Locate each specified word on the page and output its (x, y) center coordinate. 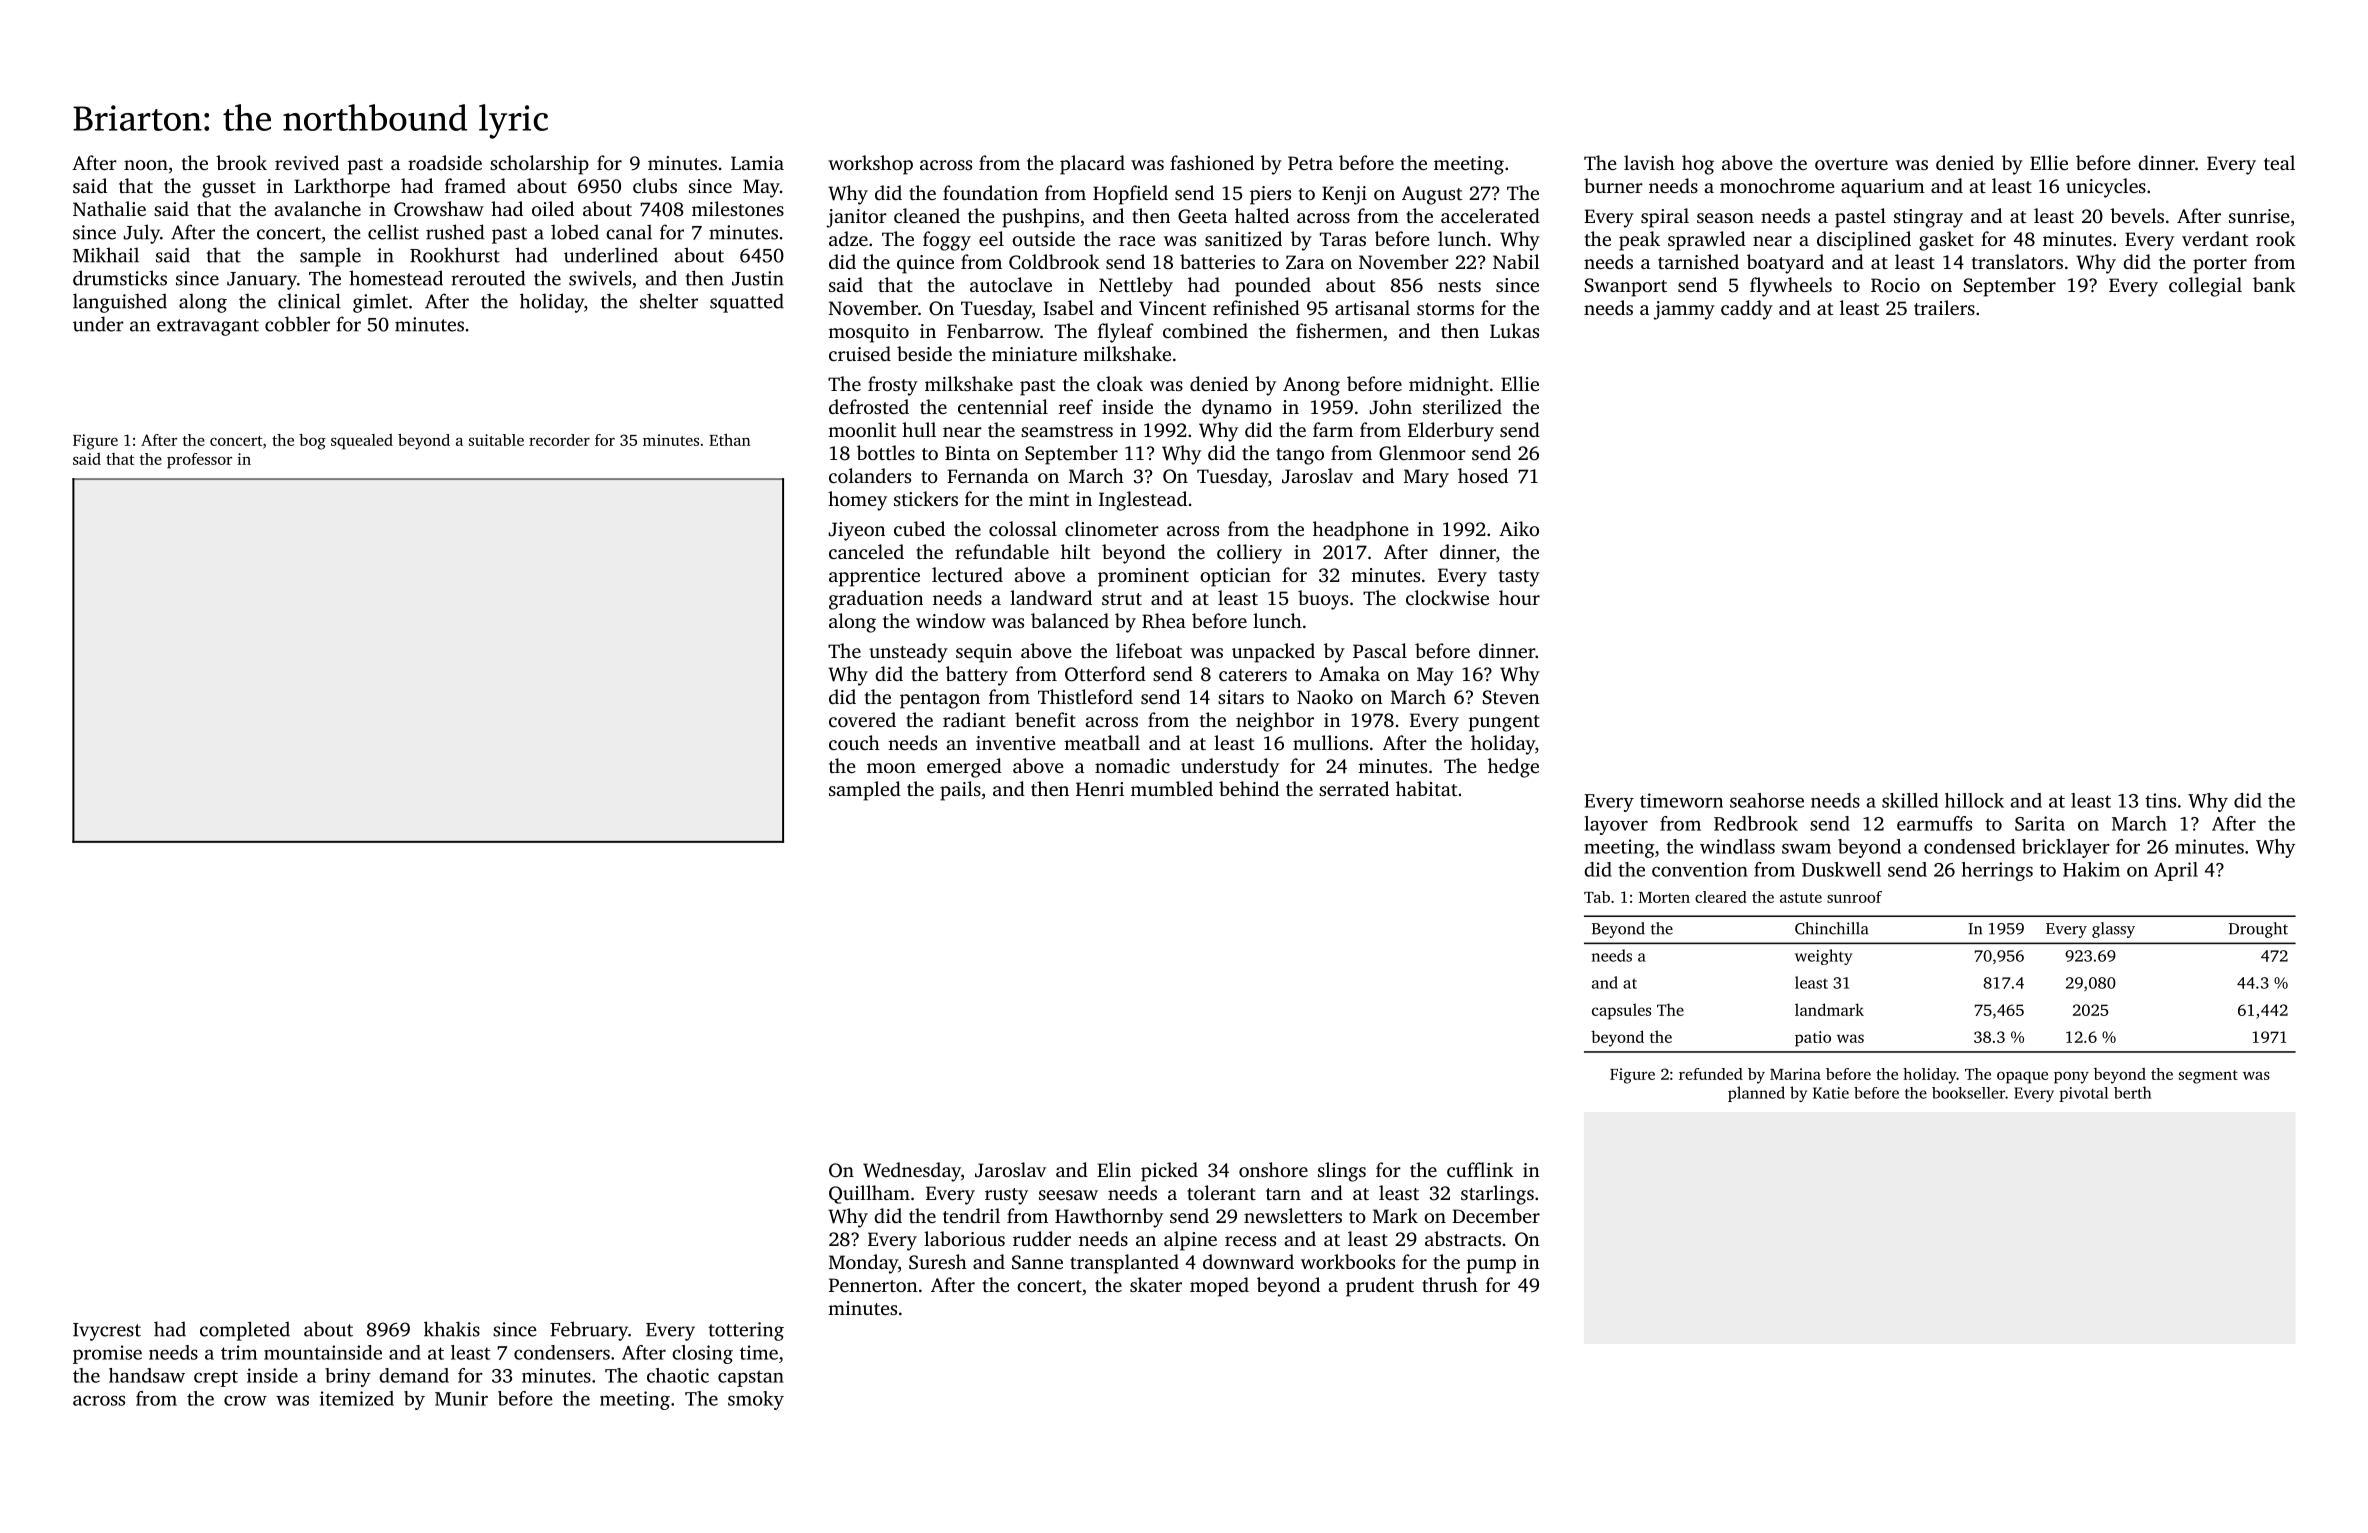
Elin (1114, 1169)
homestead (396, 278)
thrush (1450, 1284)
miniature (1034, 354)
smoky (756, 1400)
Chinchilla (1831, 928)
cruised (860, 353)
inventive (1016, 743)
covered (862, 719)
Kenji (1344, 195)
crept (216, 1378)
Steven (1511, 697)
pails (960, 791)
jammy (1684, 310)
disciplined (1864, 241)
